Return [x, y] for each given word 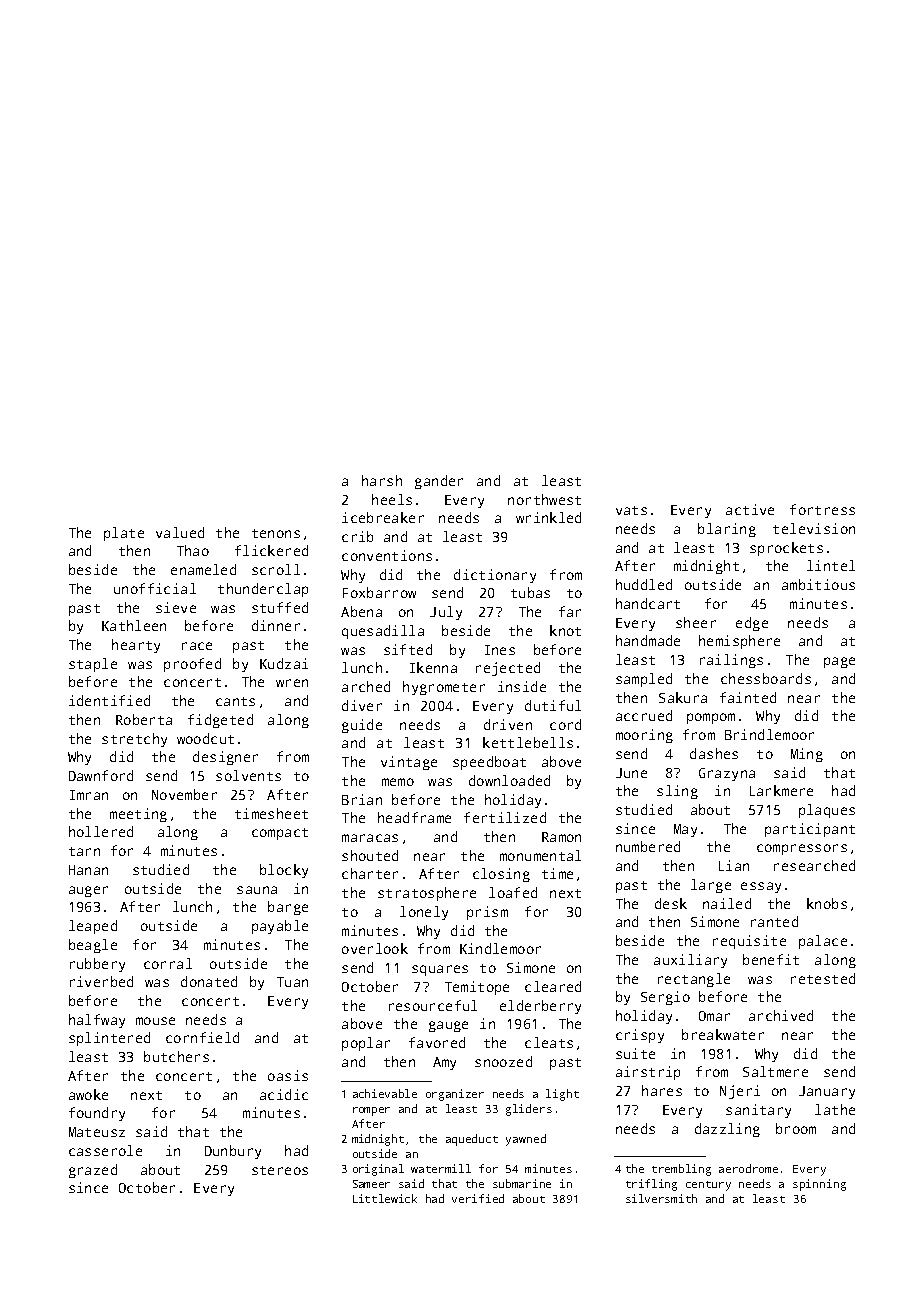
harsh [382, 480]
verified [478, 1198]
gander [439, 482]
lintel [831, 565]
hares [662, 1090]
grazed [93, 1171]
